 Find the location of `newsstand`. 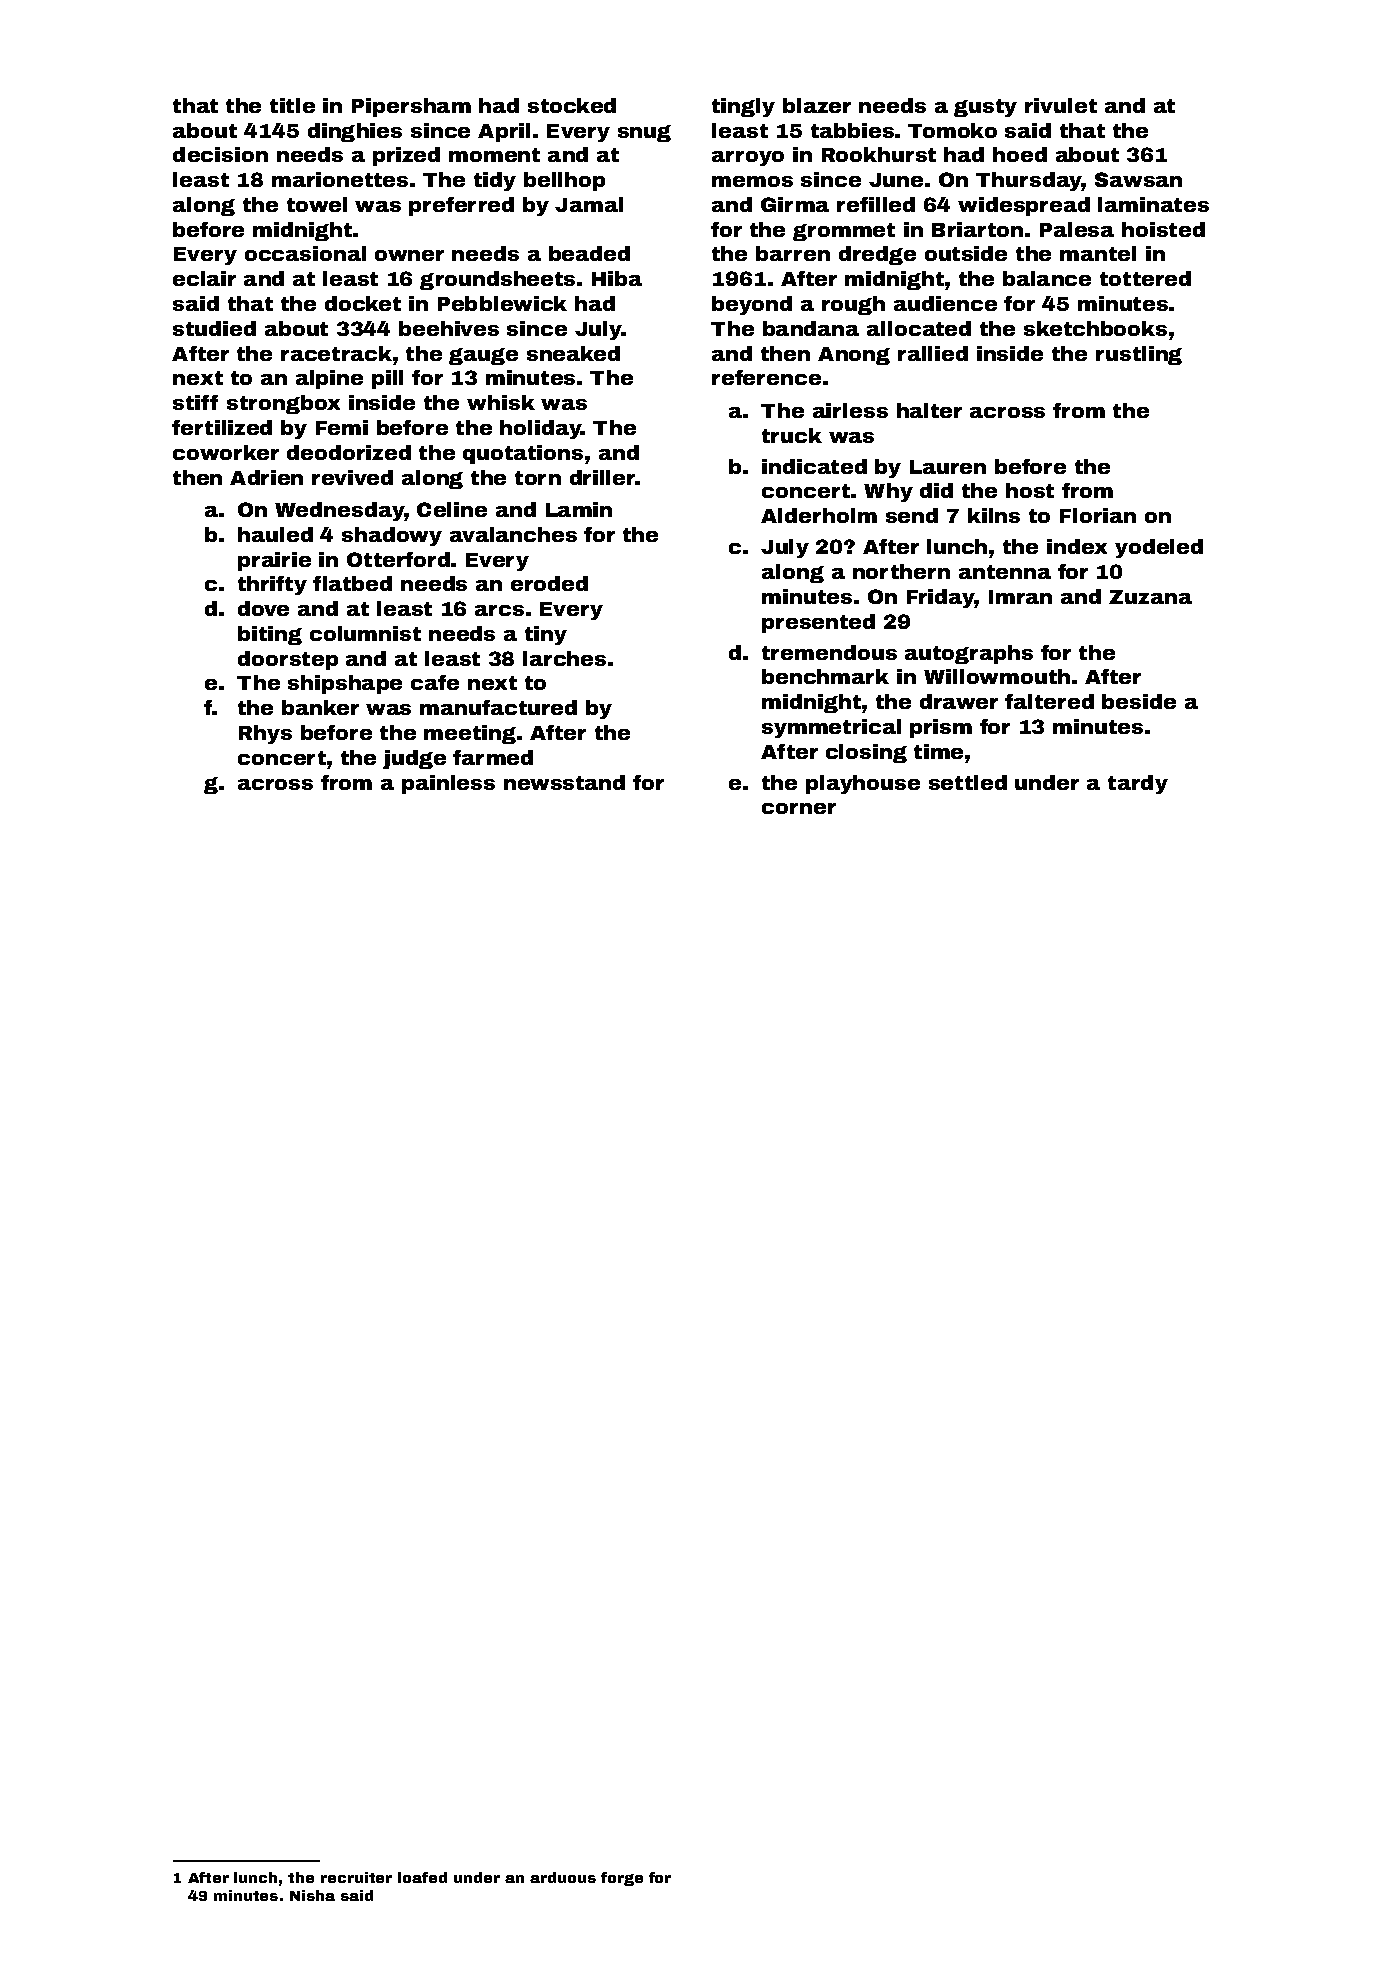

newsstand is located at coordinates (564, 782).
